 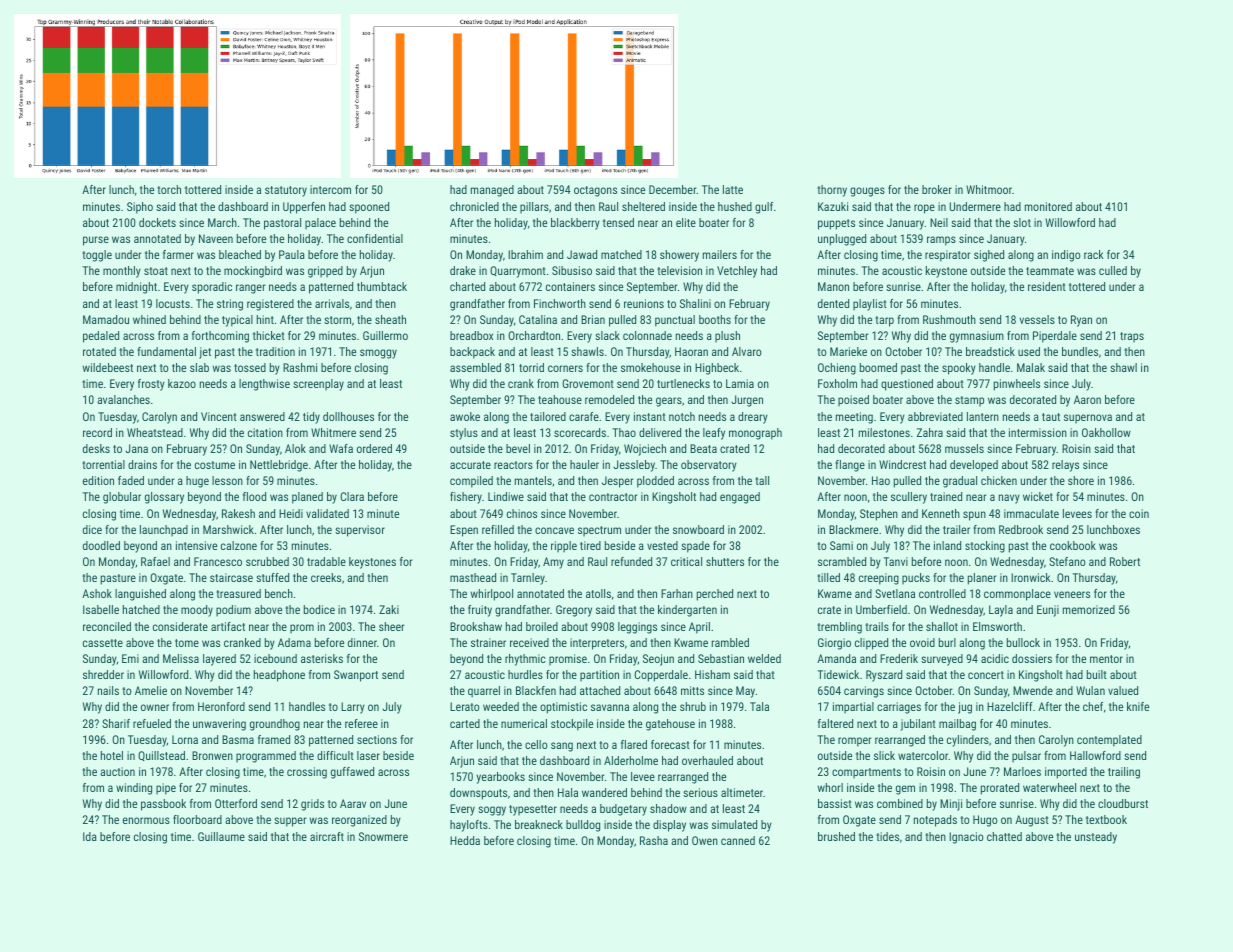 What do you see at coordinates (1022, 771) in the screenshot?
I see `Marloes` at bounding box center [1022, 771].
